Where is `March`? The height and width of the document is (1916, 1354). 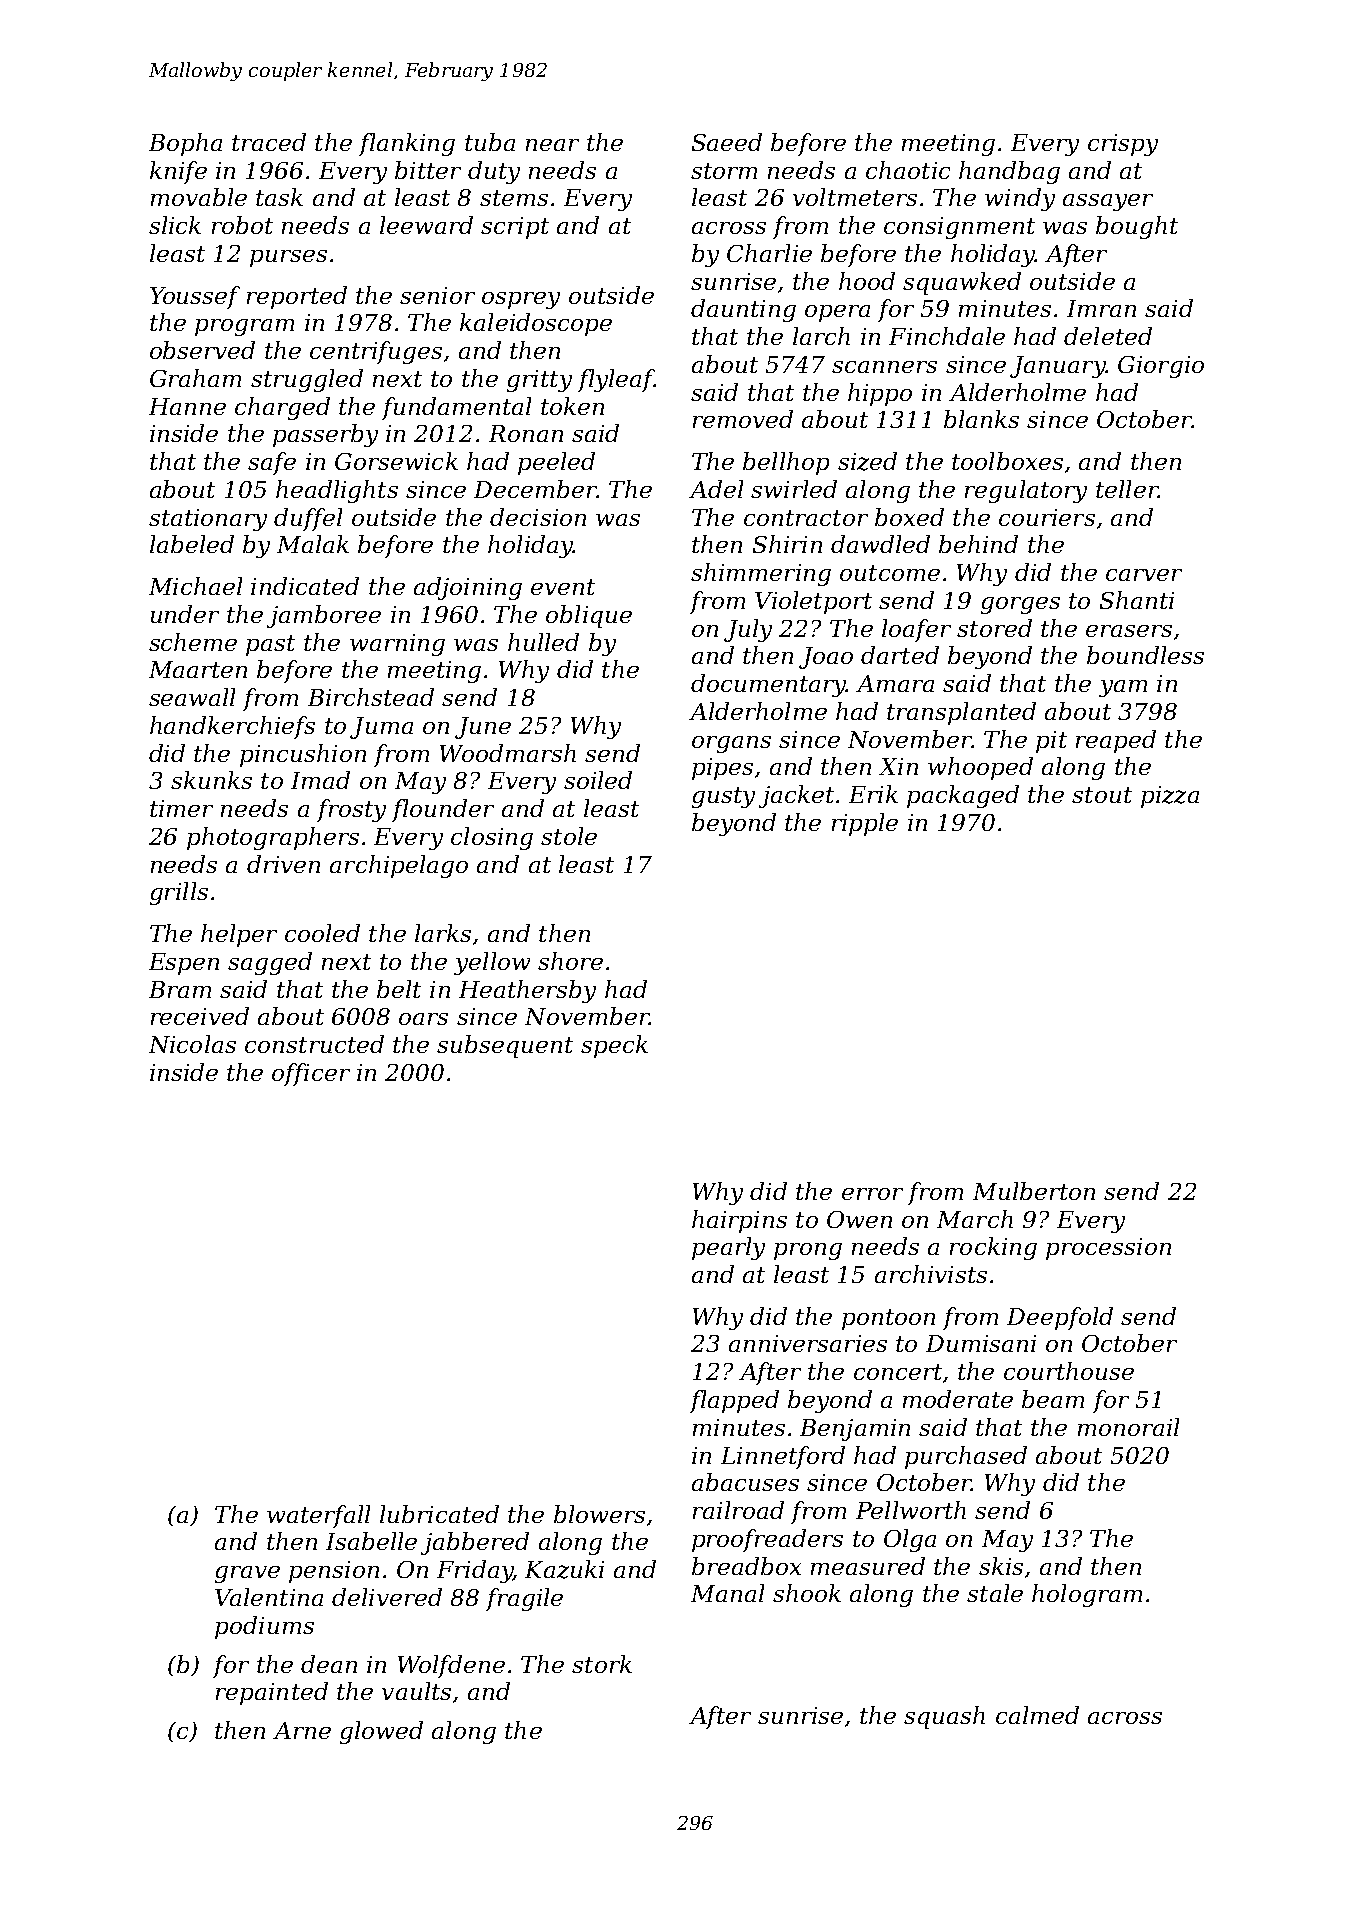 March is located at coordinates (975, 1219).
